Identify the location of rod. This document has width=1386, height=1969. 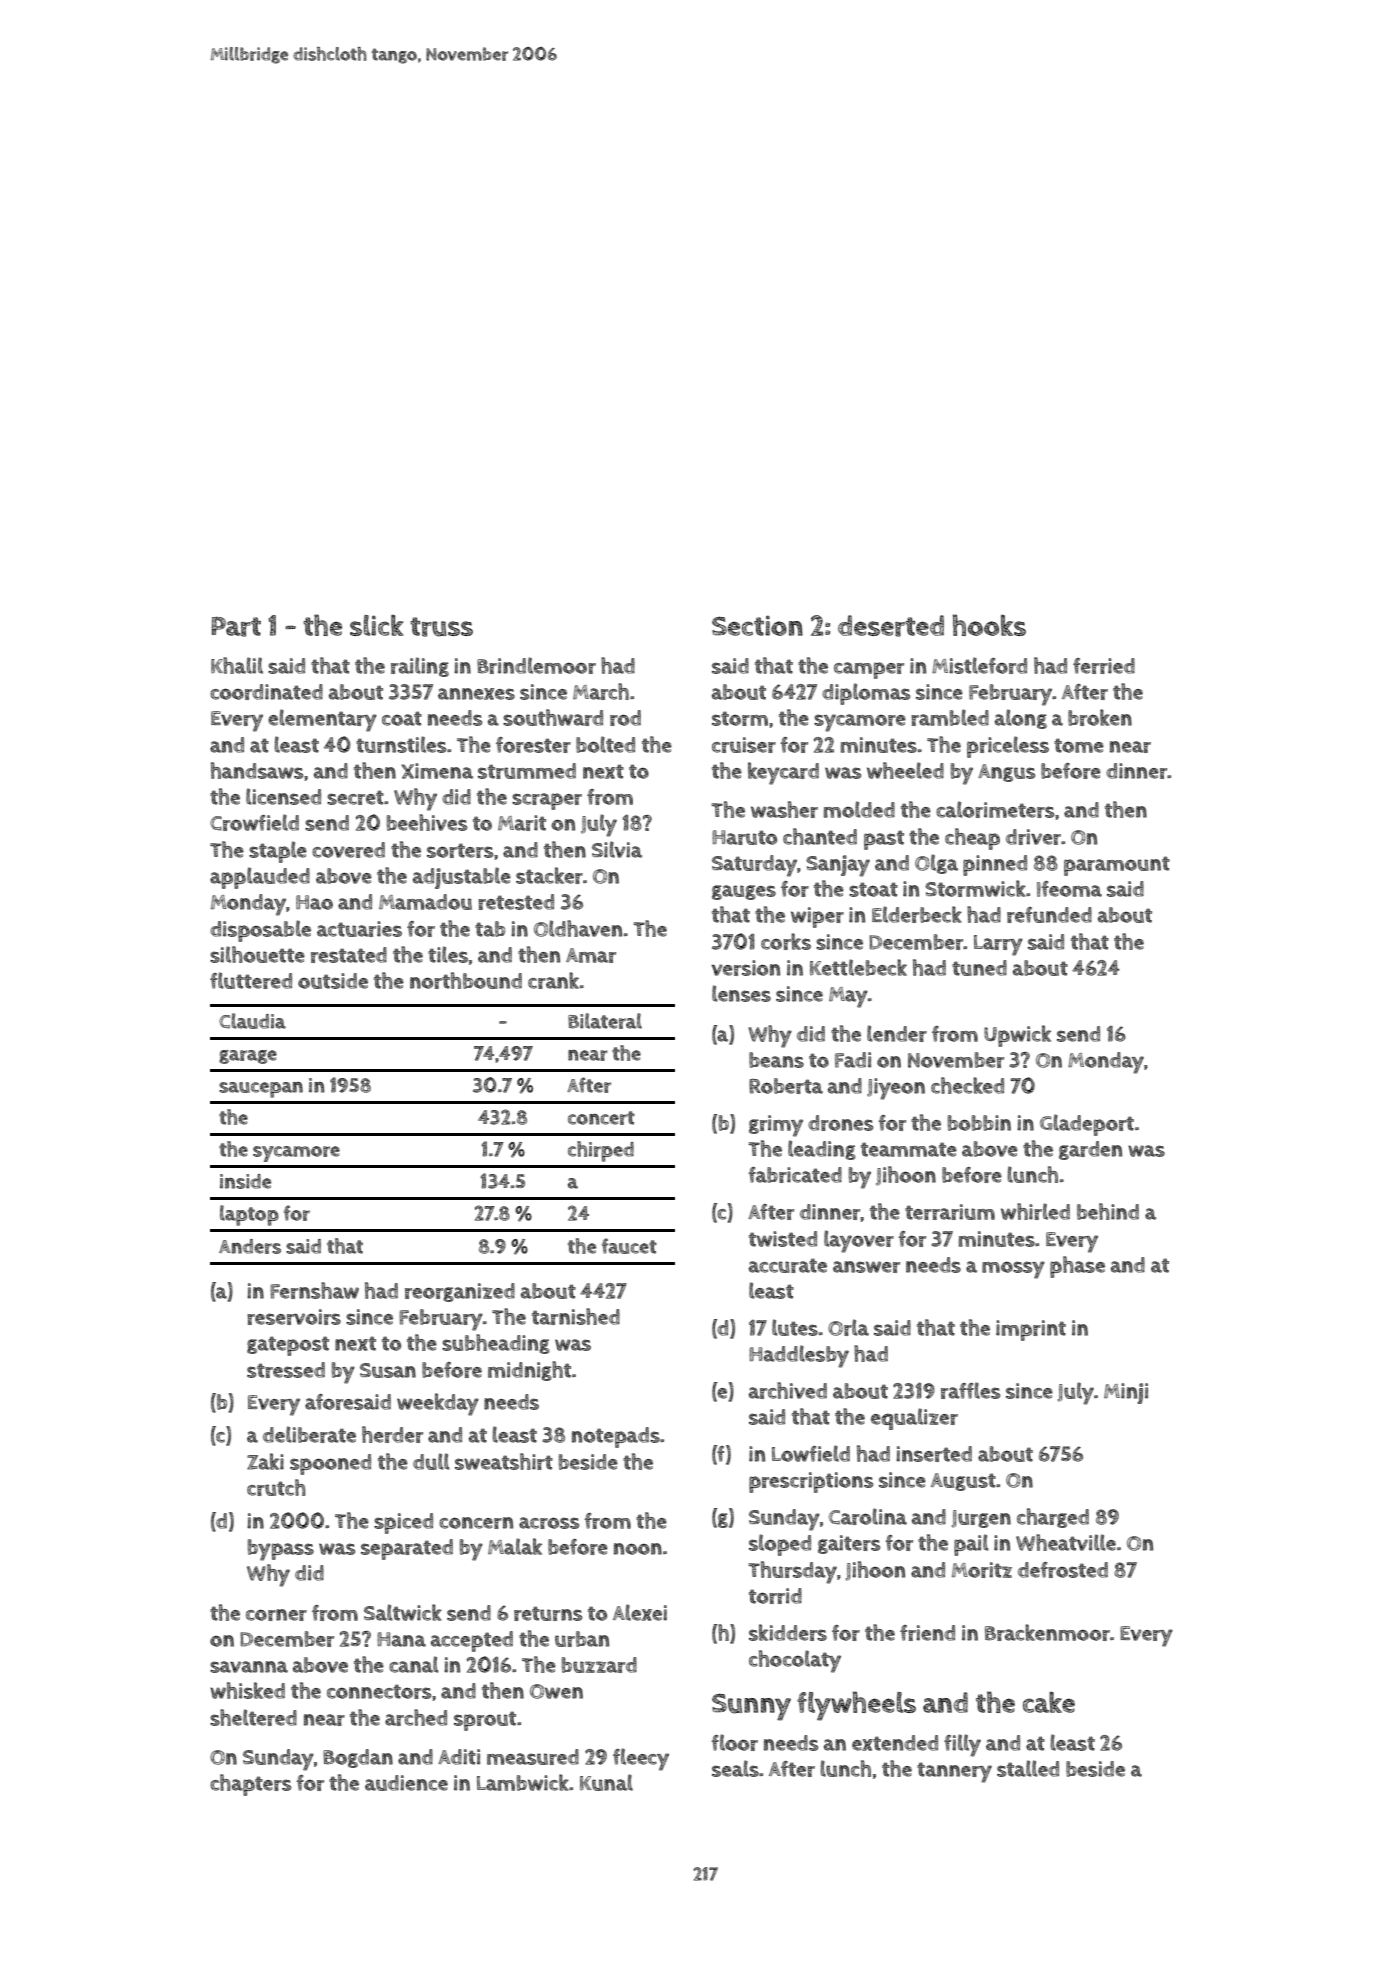
(625, 718).
